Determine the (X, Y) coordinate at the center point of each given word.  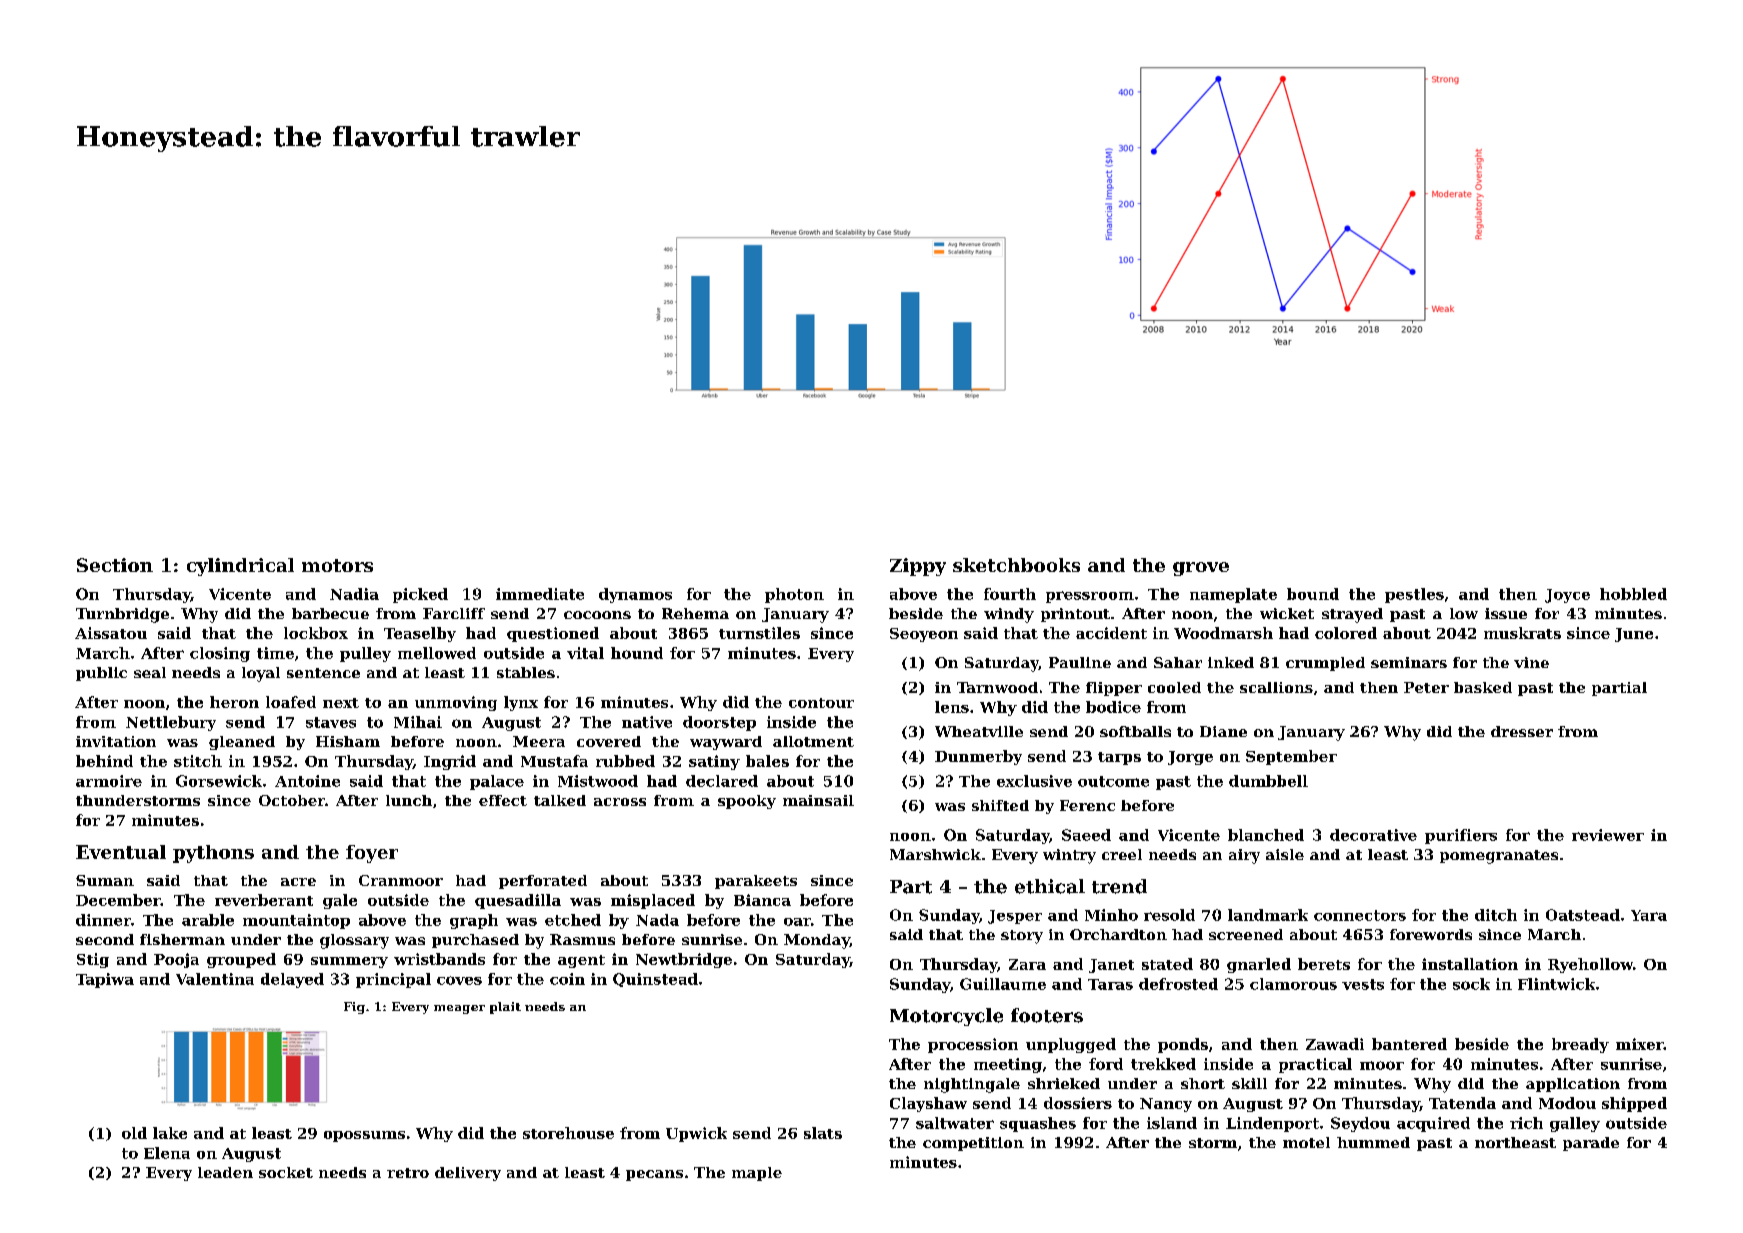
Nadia (354, 594)
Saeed (1086, 835)
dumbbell (1268, 781)
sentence (323, 673)
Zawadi (1335, 1044)
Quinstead (655, 980)
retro (408, 1173)
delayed (292, 980)
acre (298, 882)
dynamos (635, 595)
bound (1313, 594)
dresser (1522, 731)
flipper (1114, 689)
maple (757, 1174)
